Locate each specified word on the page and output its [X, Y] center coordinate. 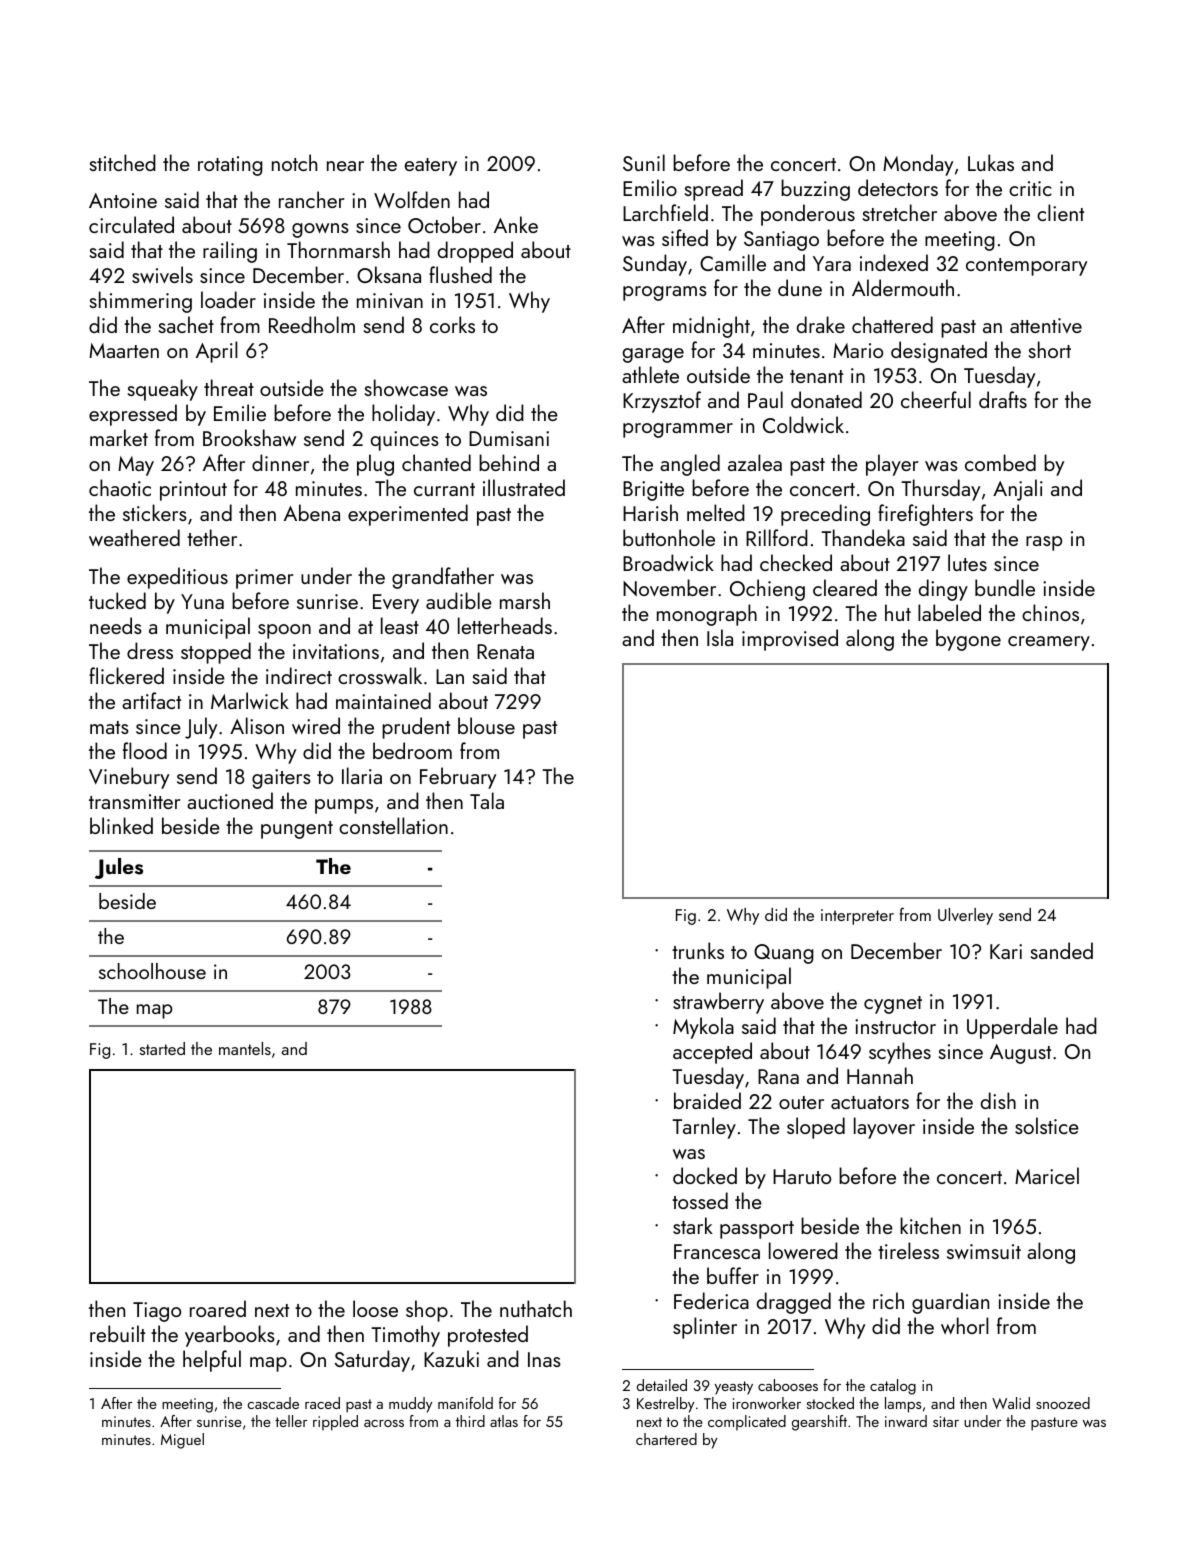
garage [653, 355]
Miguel [182, 1441]
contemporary [1026, 267]
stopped [216, 653]
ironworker [767, 1403]
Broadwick [668, 562]
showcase [406, 387]
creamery [1049, 643]
